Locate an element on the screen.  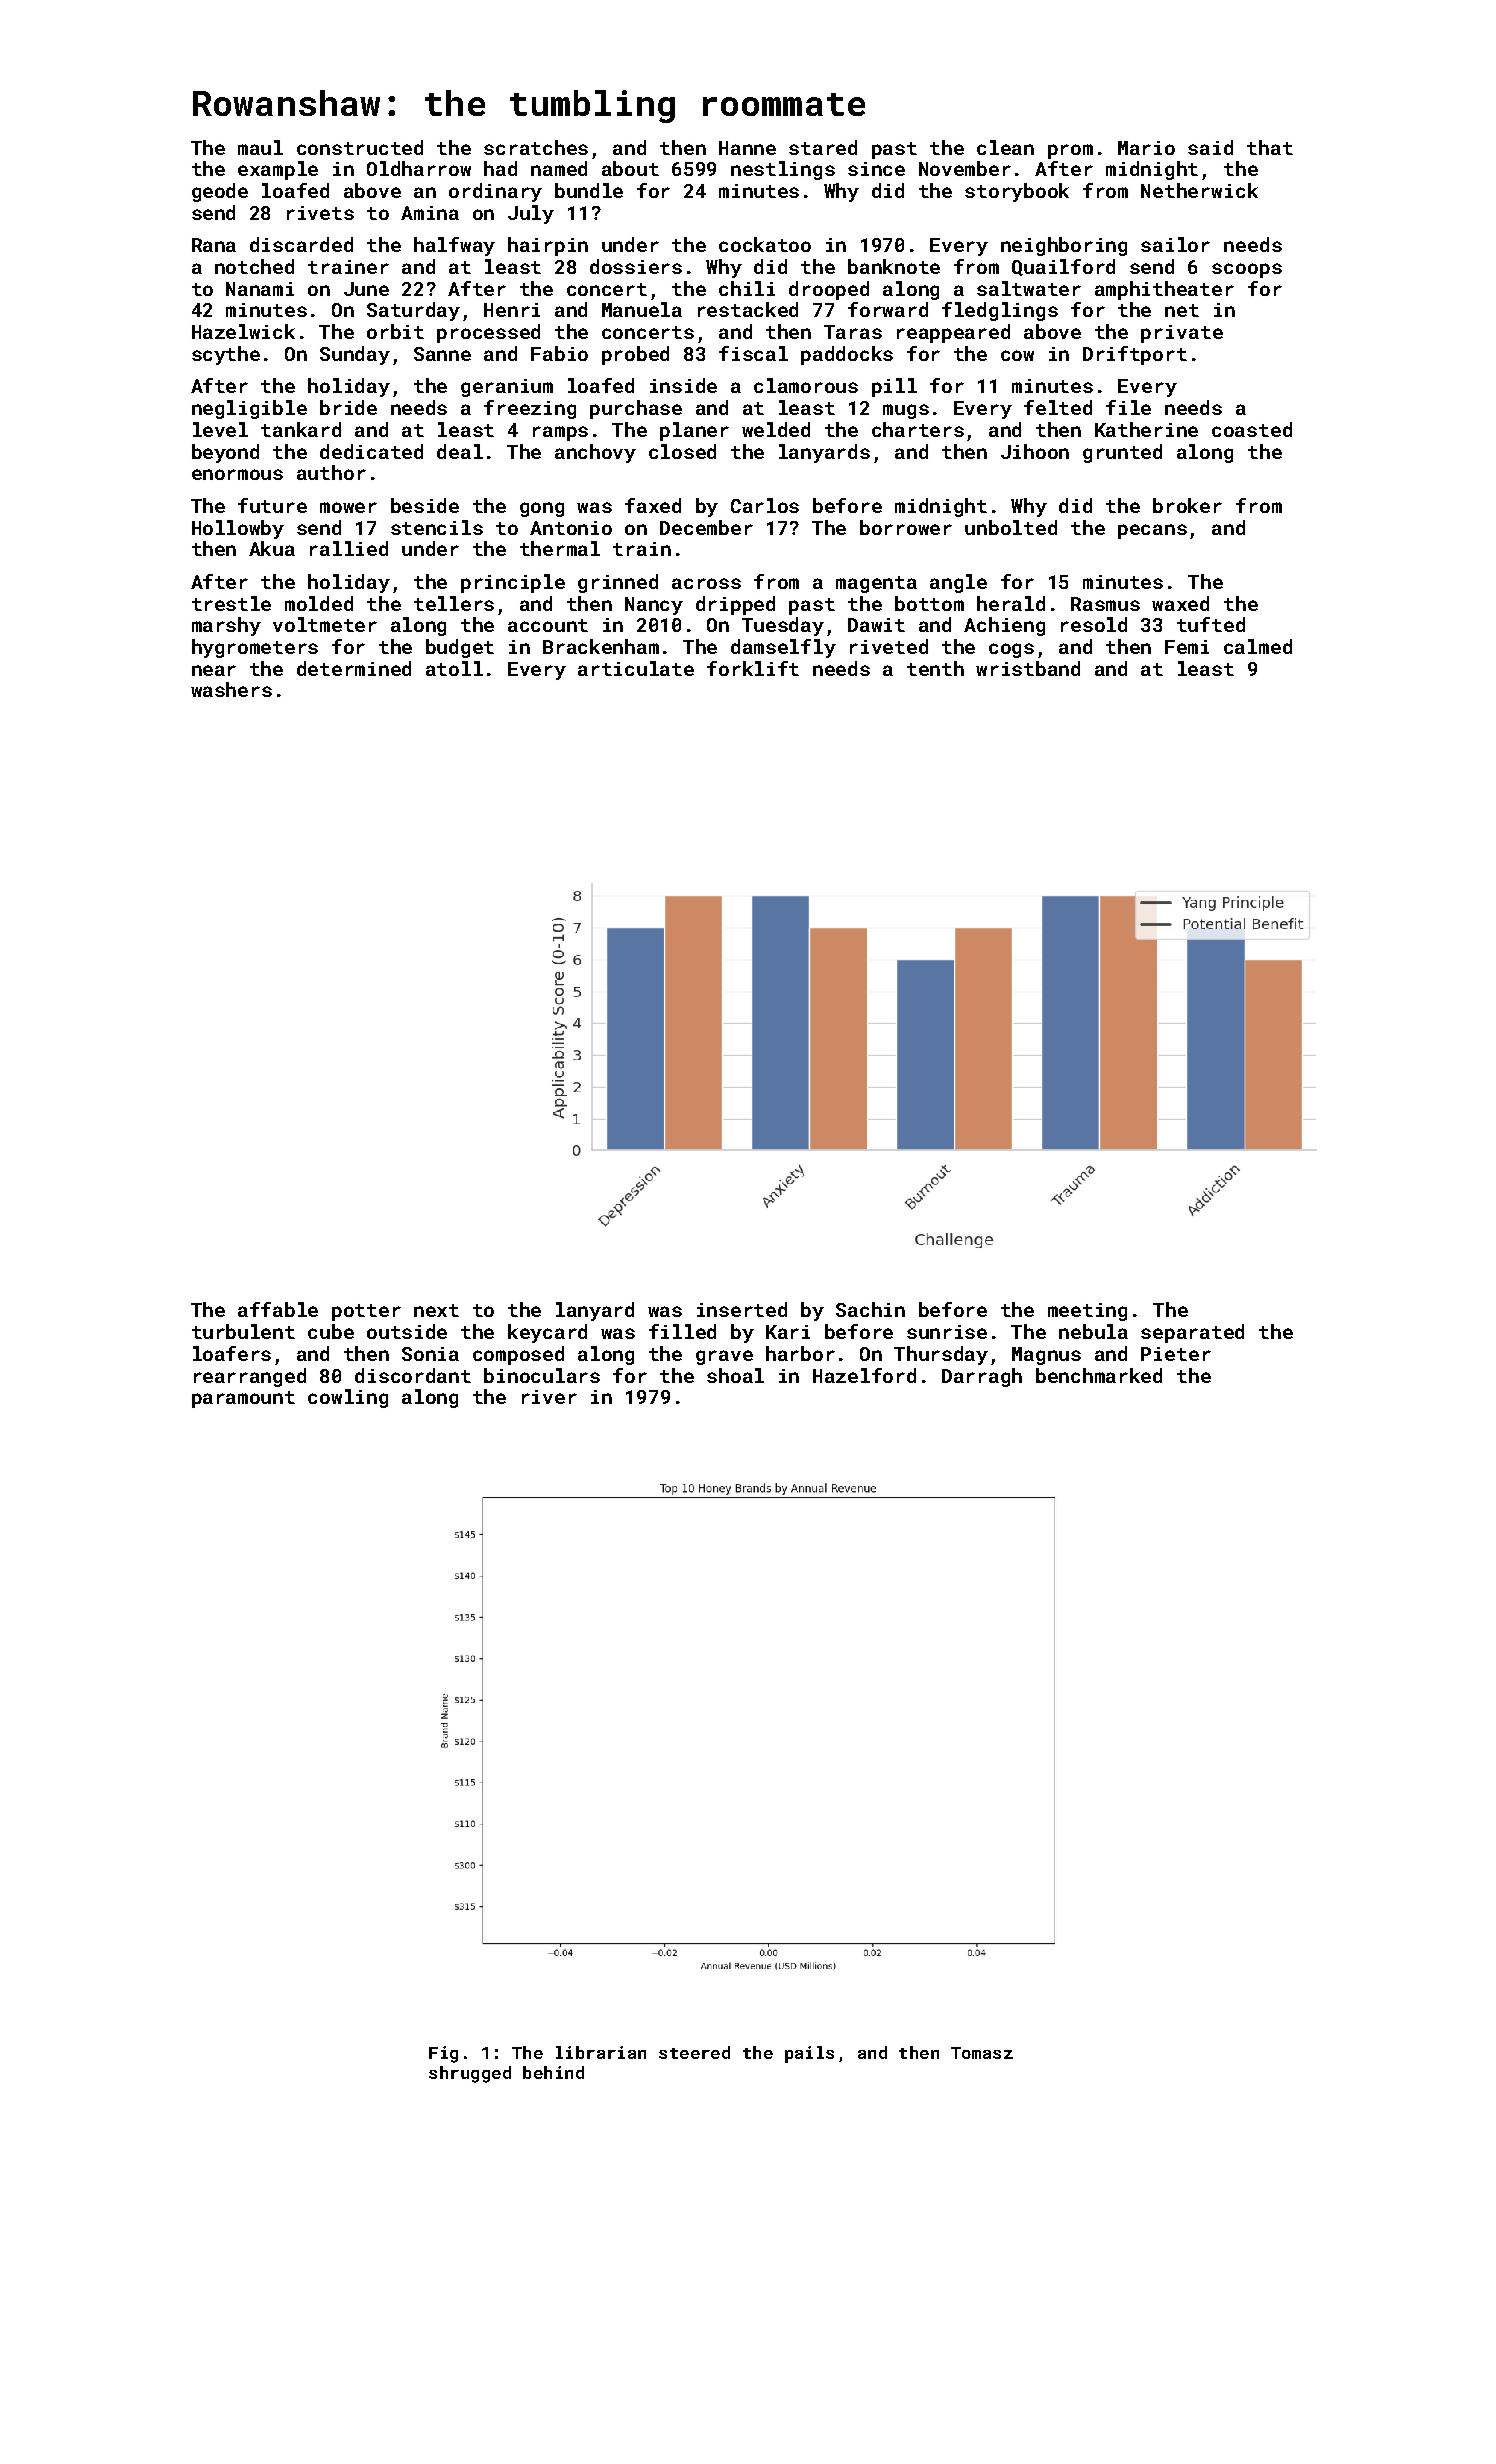
hairpin is located at coordinates (548, 246).
